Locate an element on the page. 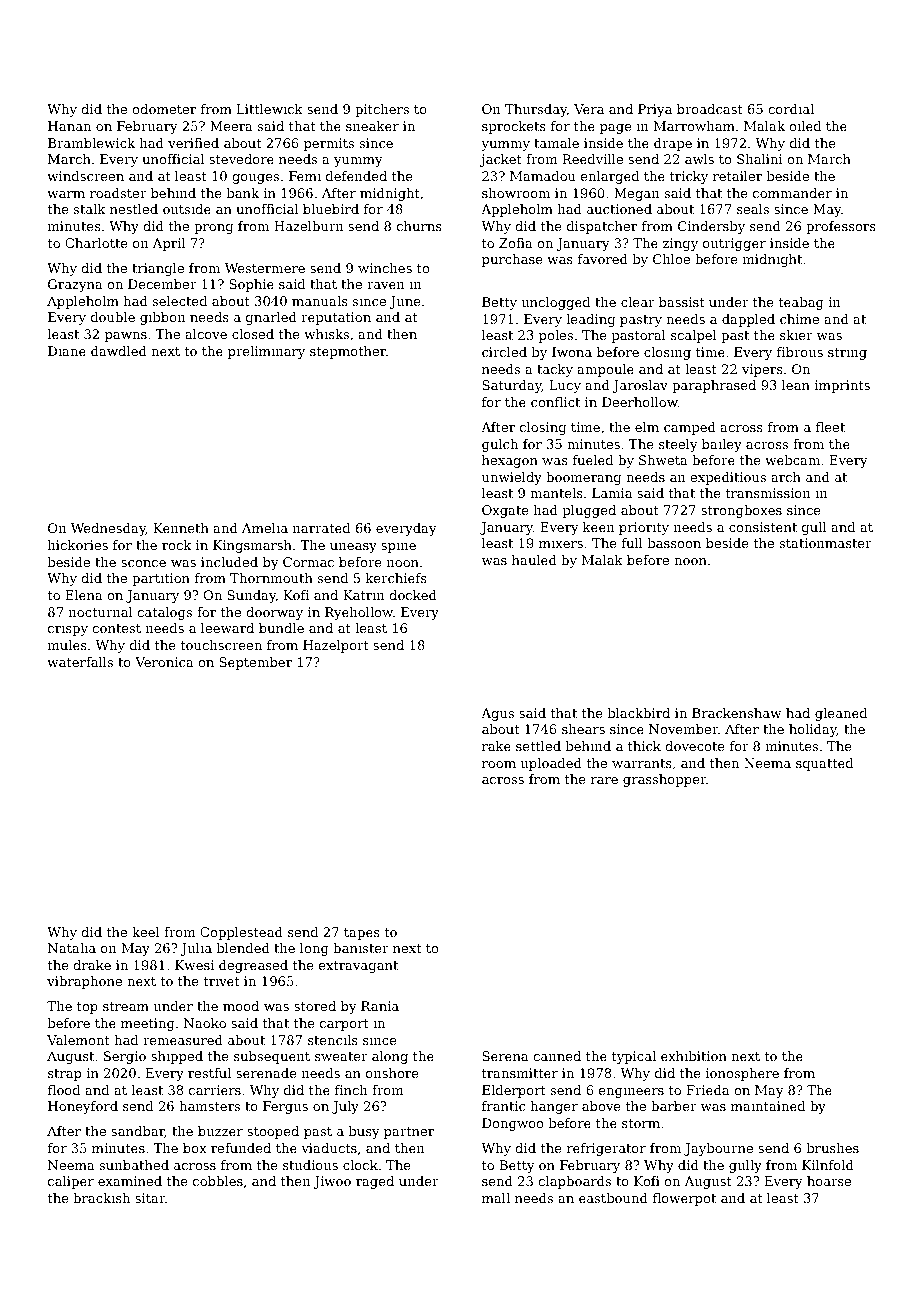 The width and height of the document is (924, 1308). mall is located at coordinates (496, 1198).
